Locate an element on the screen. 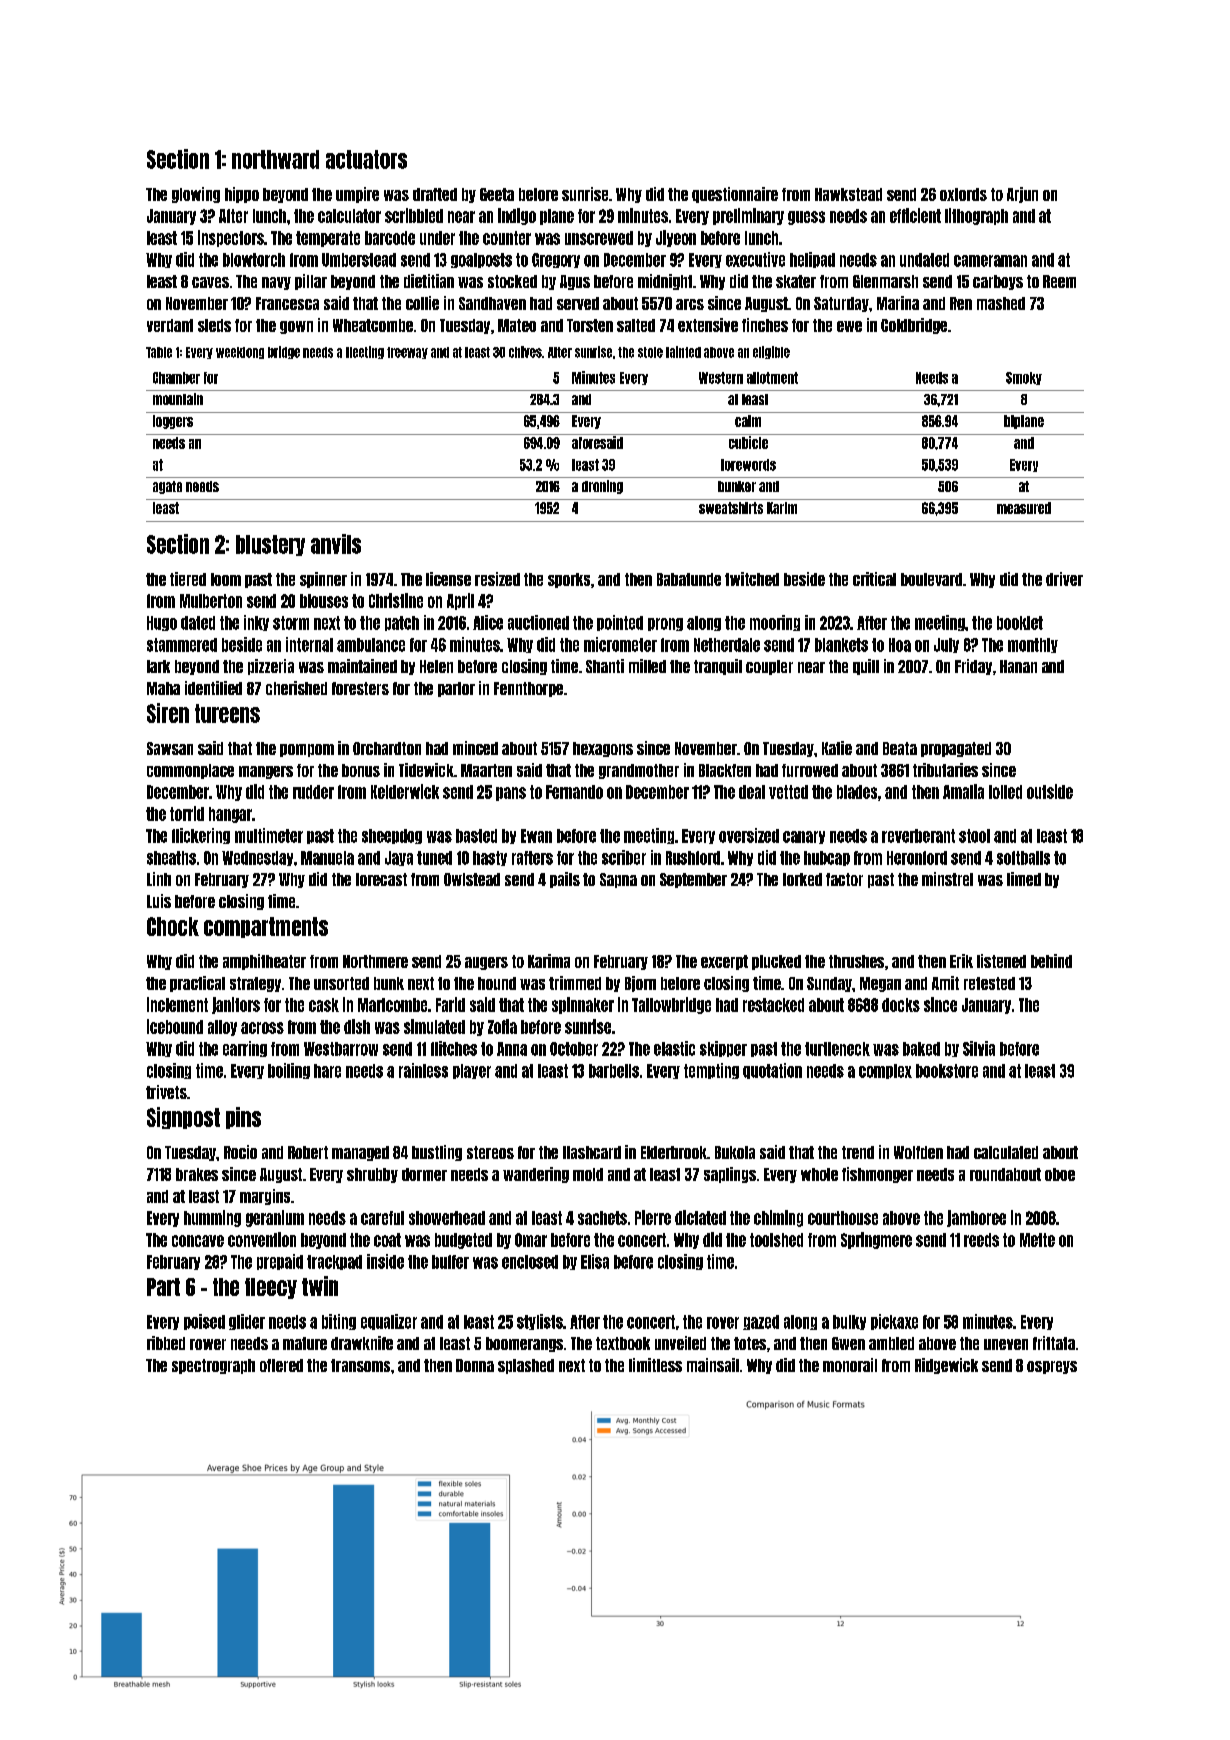 The width and height of the screenshot is (1230, 1740). glider is located at coordinates (247, 1322).
